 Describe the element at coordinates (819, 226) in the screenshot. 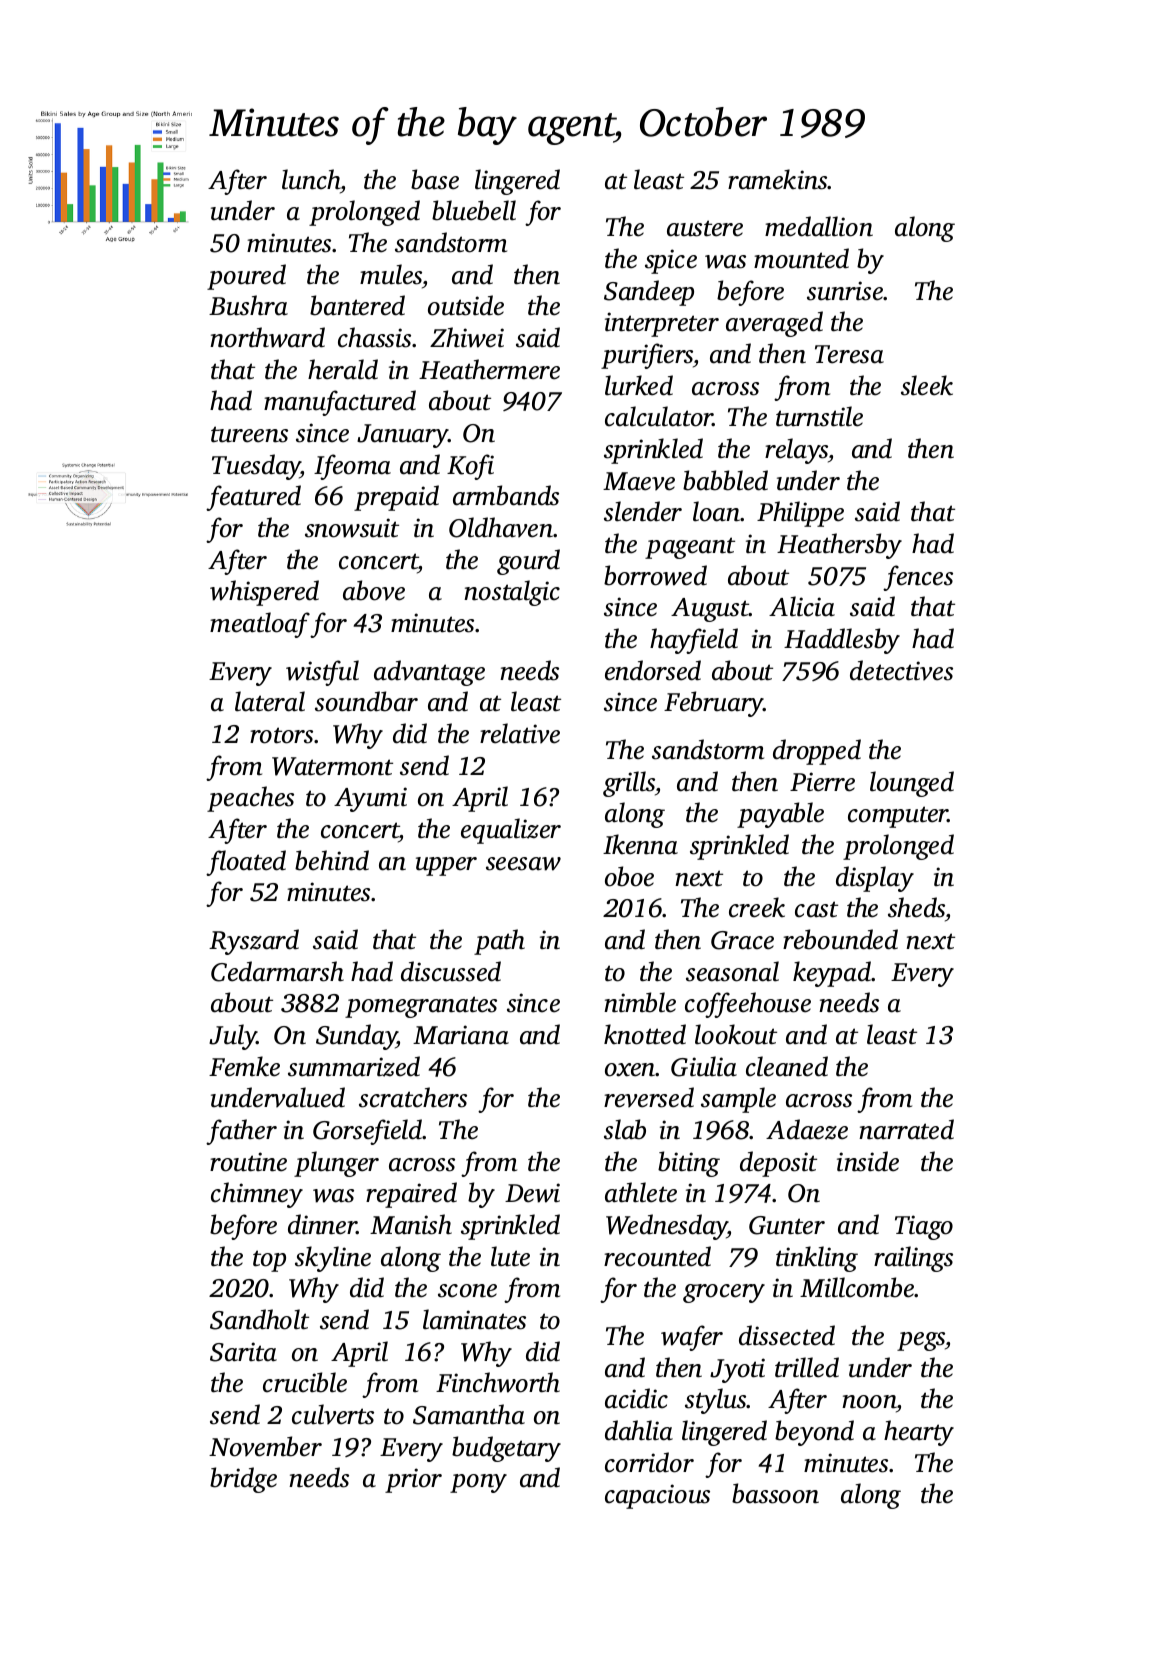

I see `medallion` at that location.
